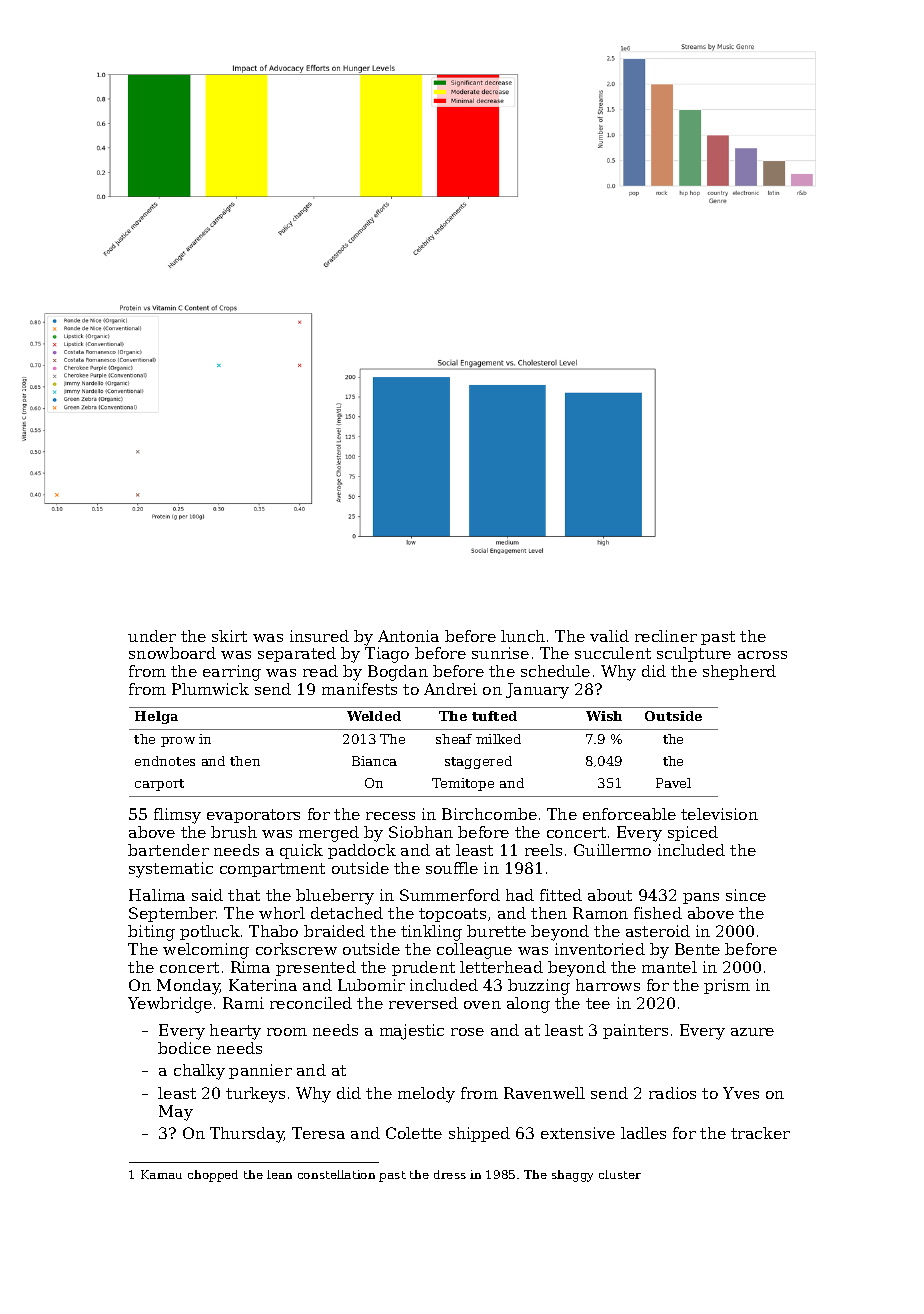  Describe the element at coordinates (479, 1134) in the image. I see `shipped` at that location.
